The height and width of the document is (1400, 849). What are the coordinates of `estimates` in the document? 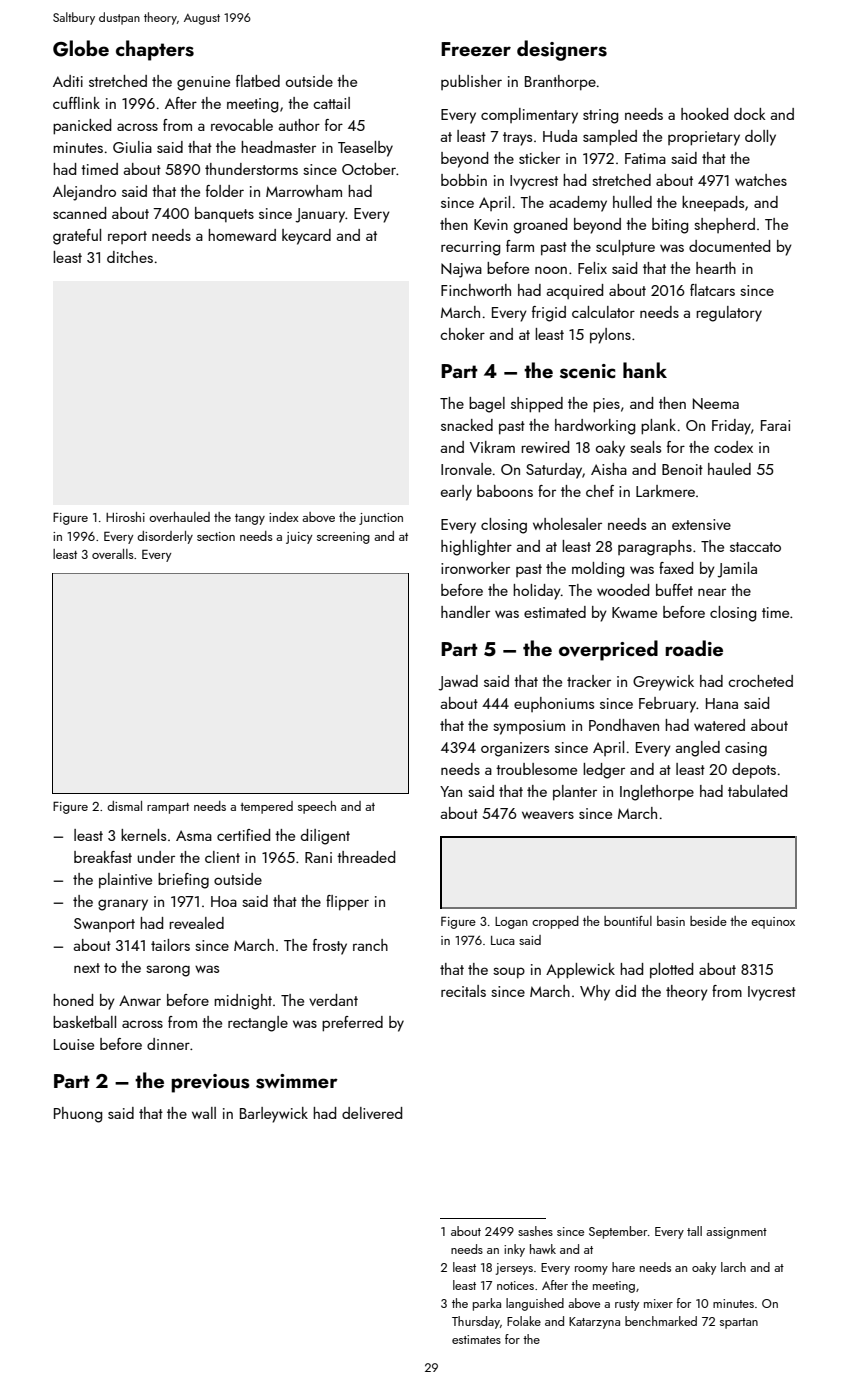 It's located at (476, 1339).
